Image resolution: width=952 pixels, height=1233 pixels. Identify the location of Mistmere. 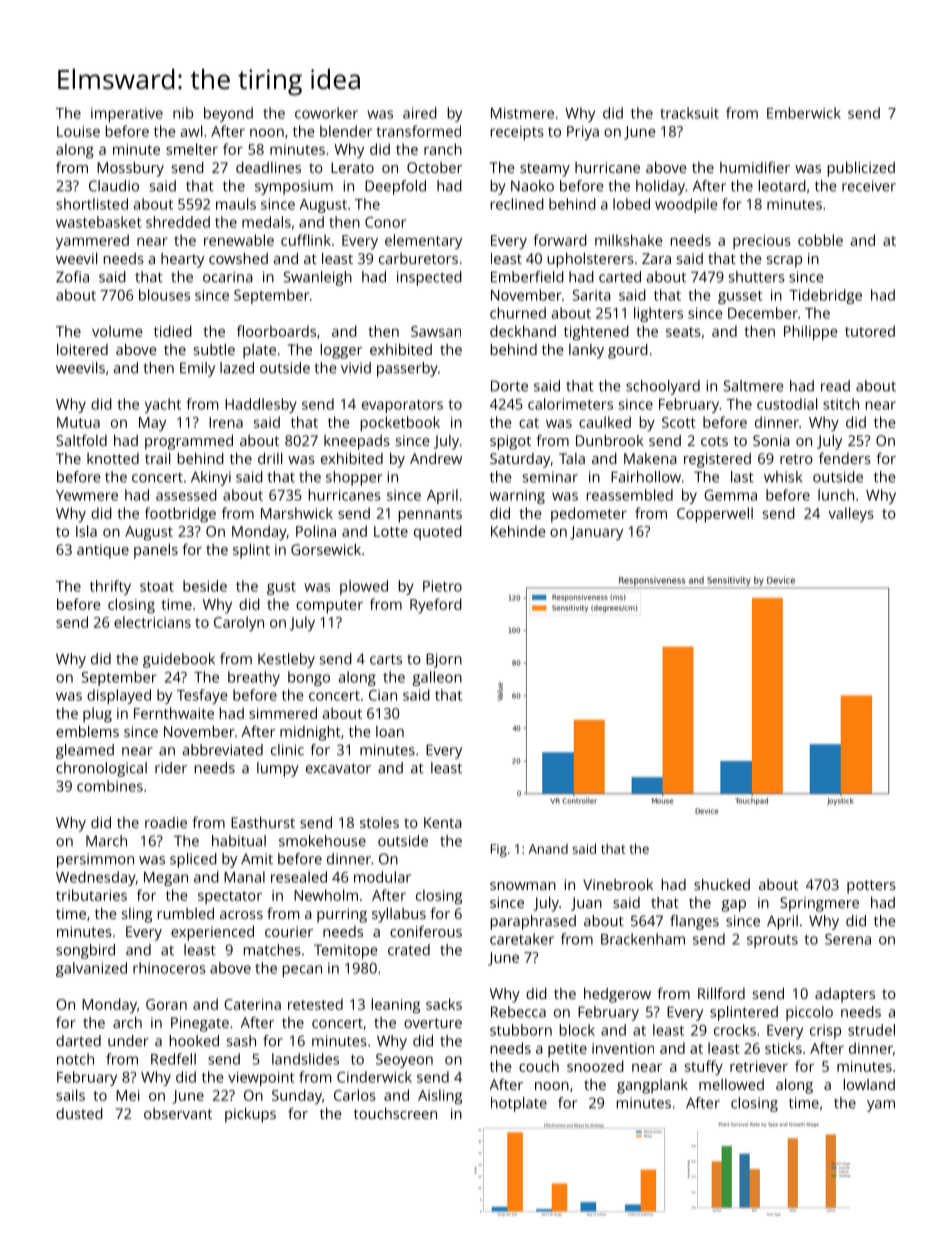
(522, 113).
